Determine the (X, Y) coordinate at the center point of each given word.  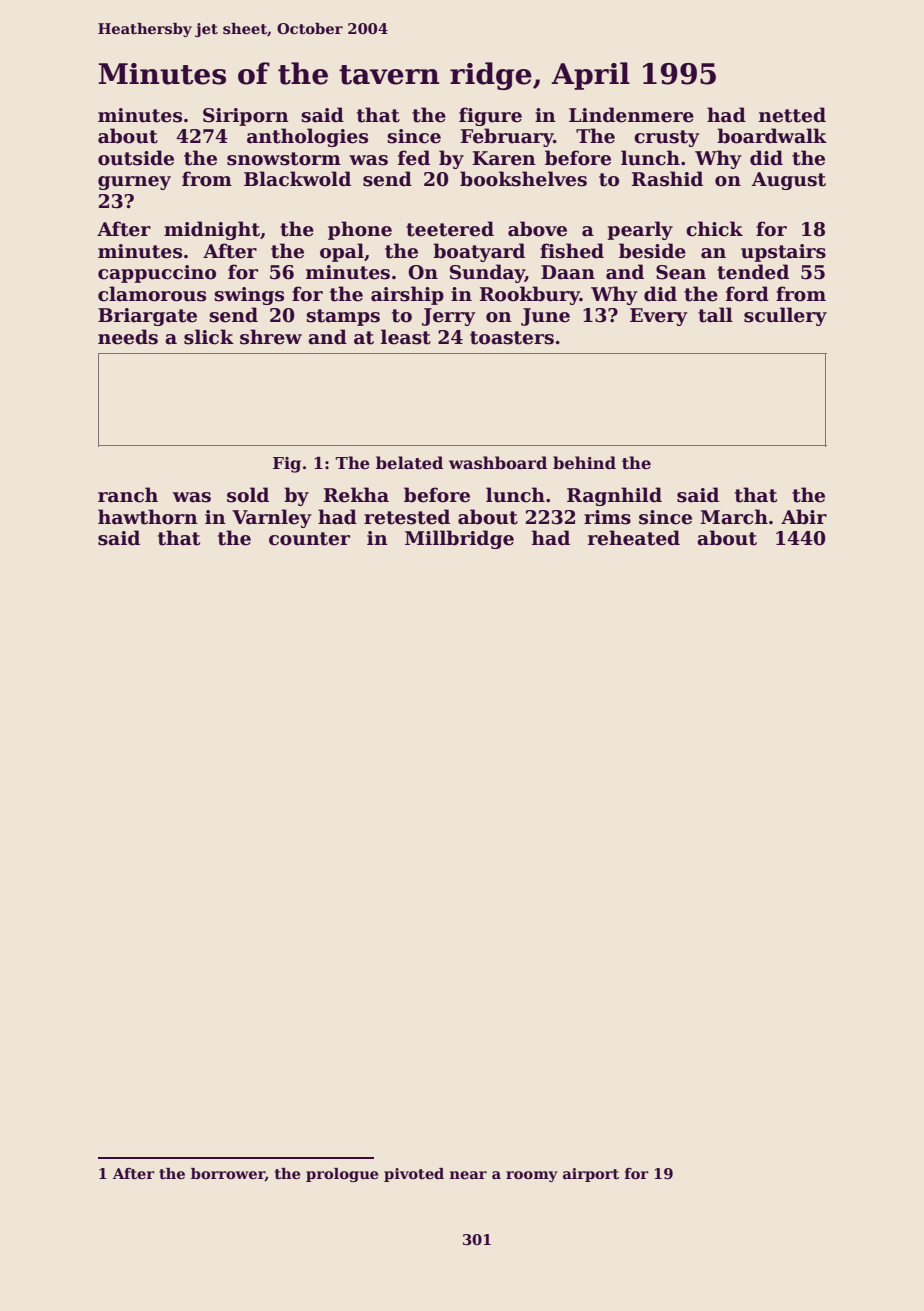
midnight (212, 230)
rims (607, 517)
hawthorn (148, 517)
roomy (532, 1176)
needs (128, 337)
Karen (504, 158)
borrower (228, 1174)
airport (591, 1175)
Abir (804, 517)
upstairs (783, 253)
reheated (634, 538)
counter (309, 539)
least (406, 337)
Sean (681, 272)
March (734, 517)
